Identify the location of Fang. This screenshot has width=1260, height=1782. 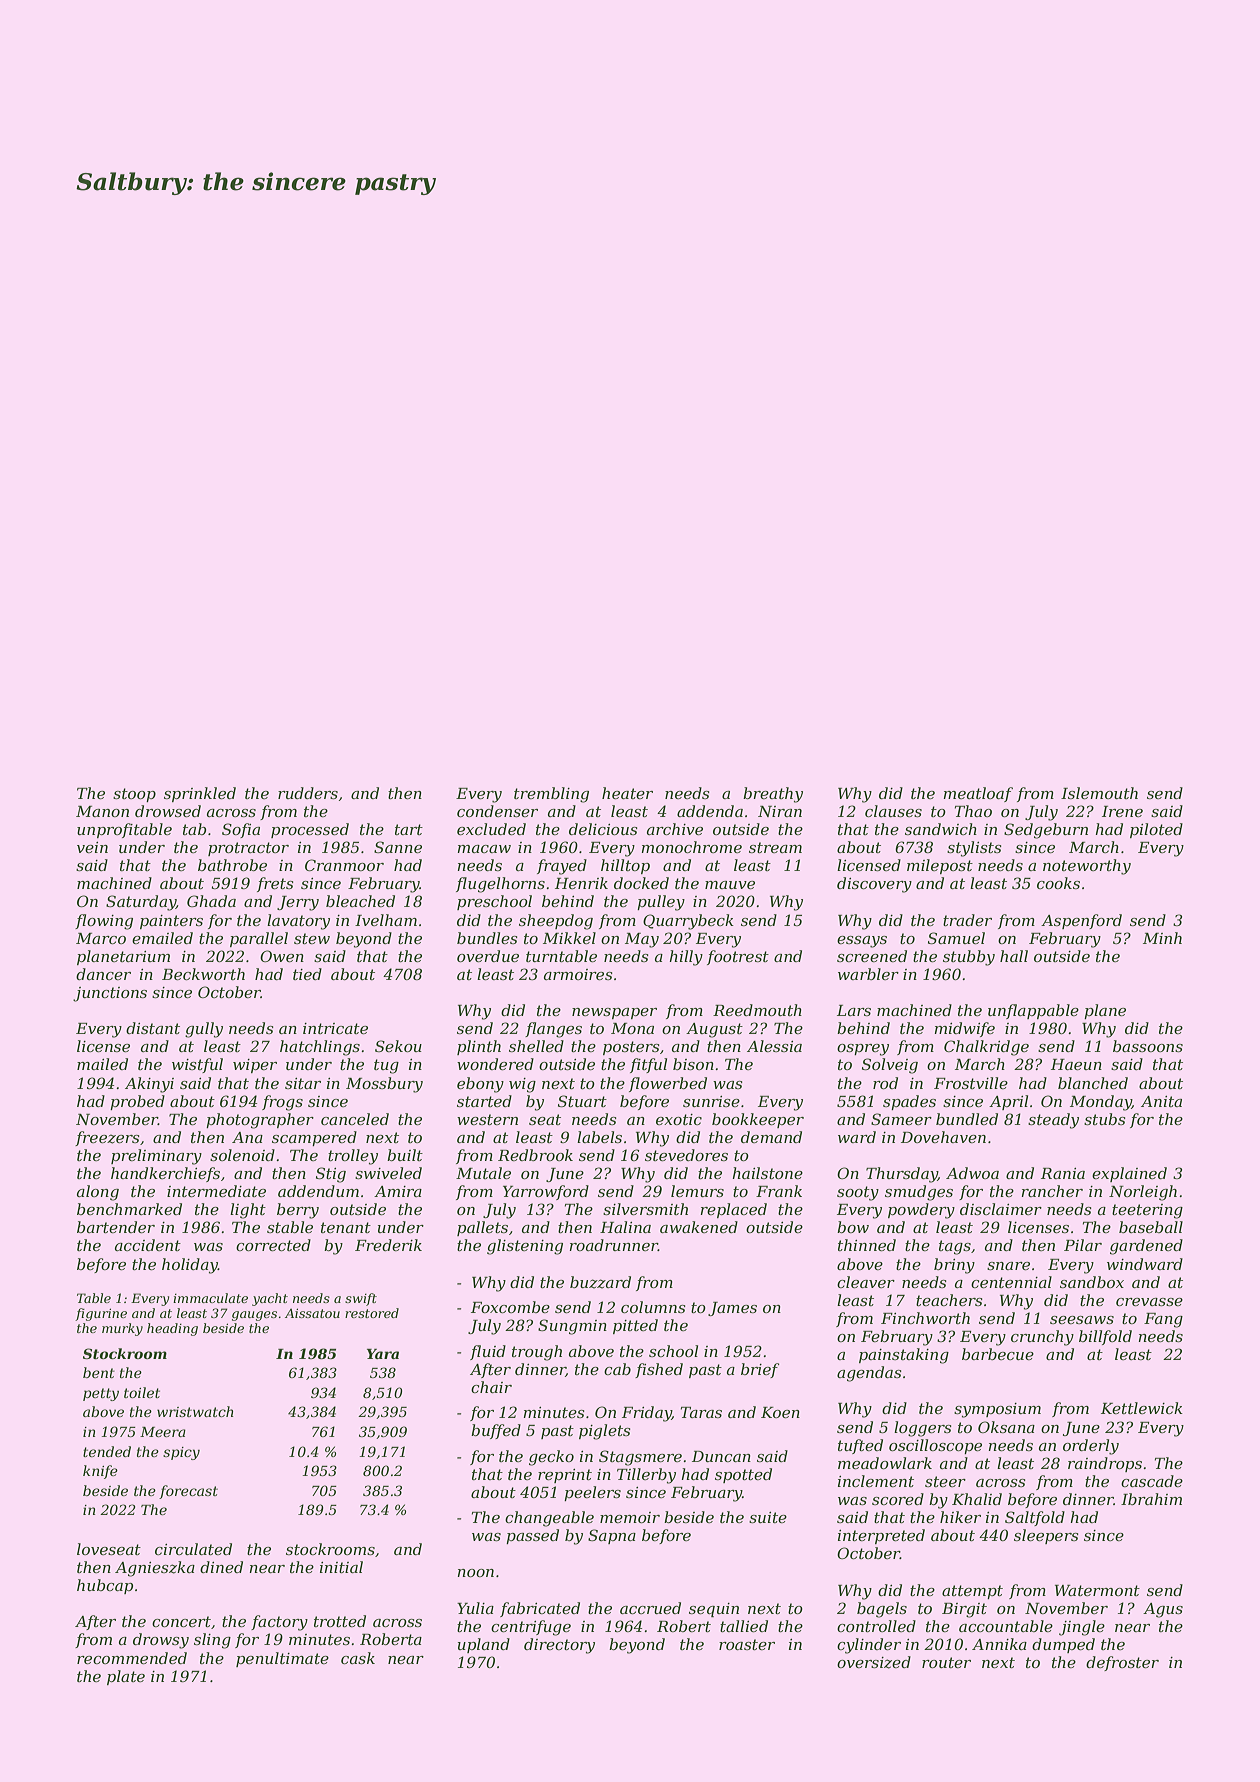
(1163, 1320).
